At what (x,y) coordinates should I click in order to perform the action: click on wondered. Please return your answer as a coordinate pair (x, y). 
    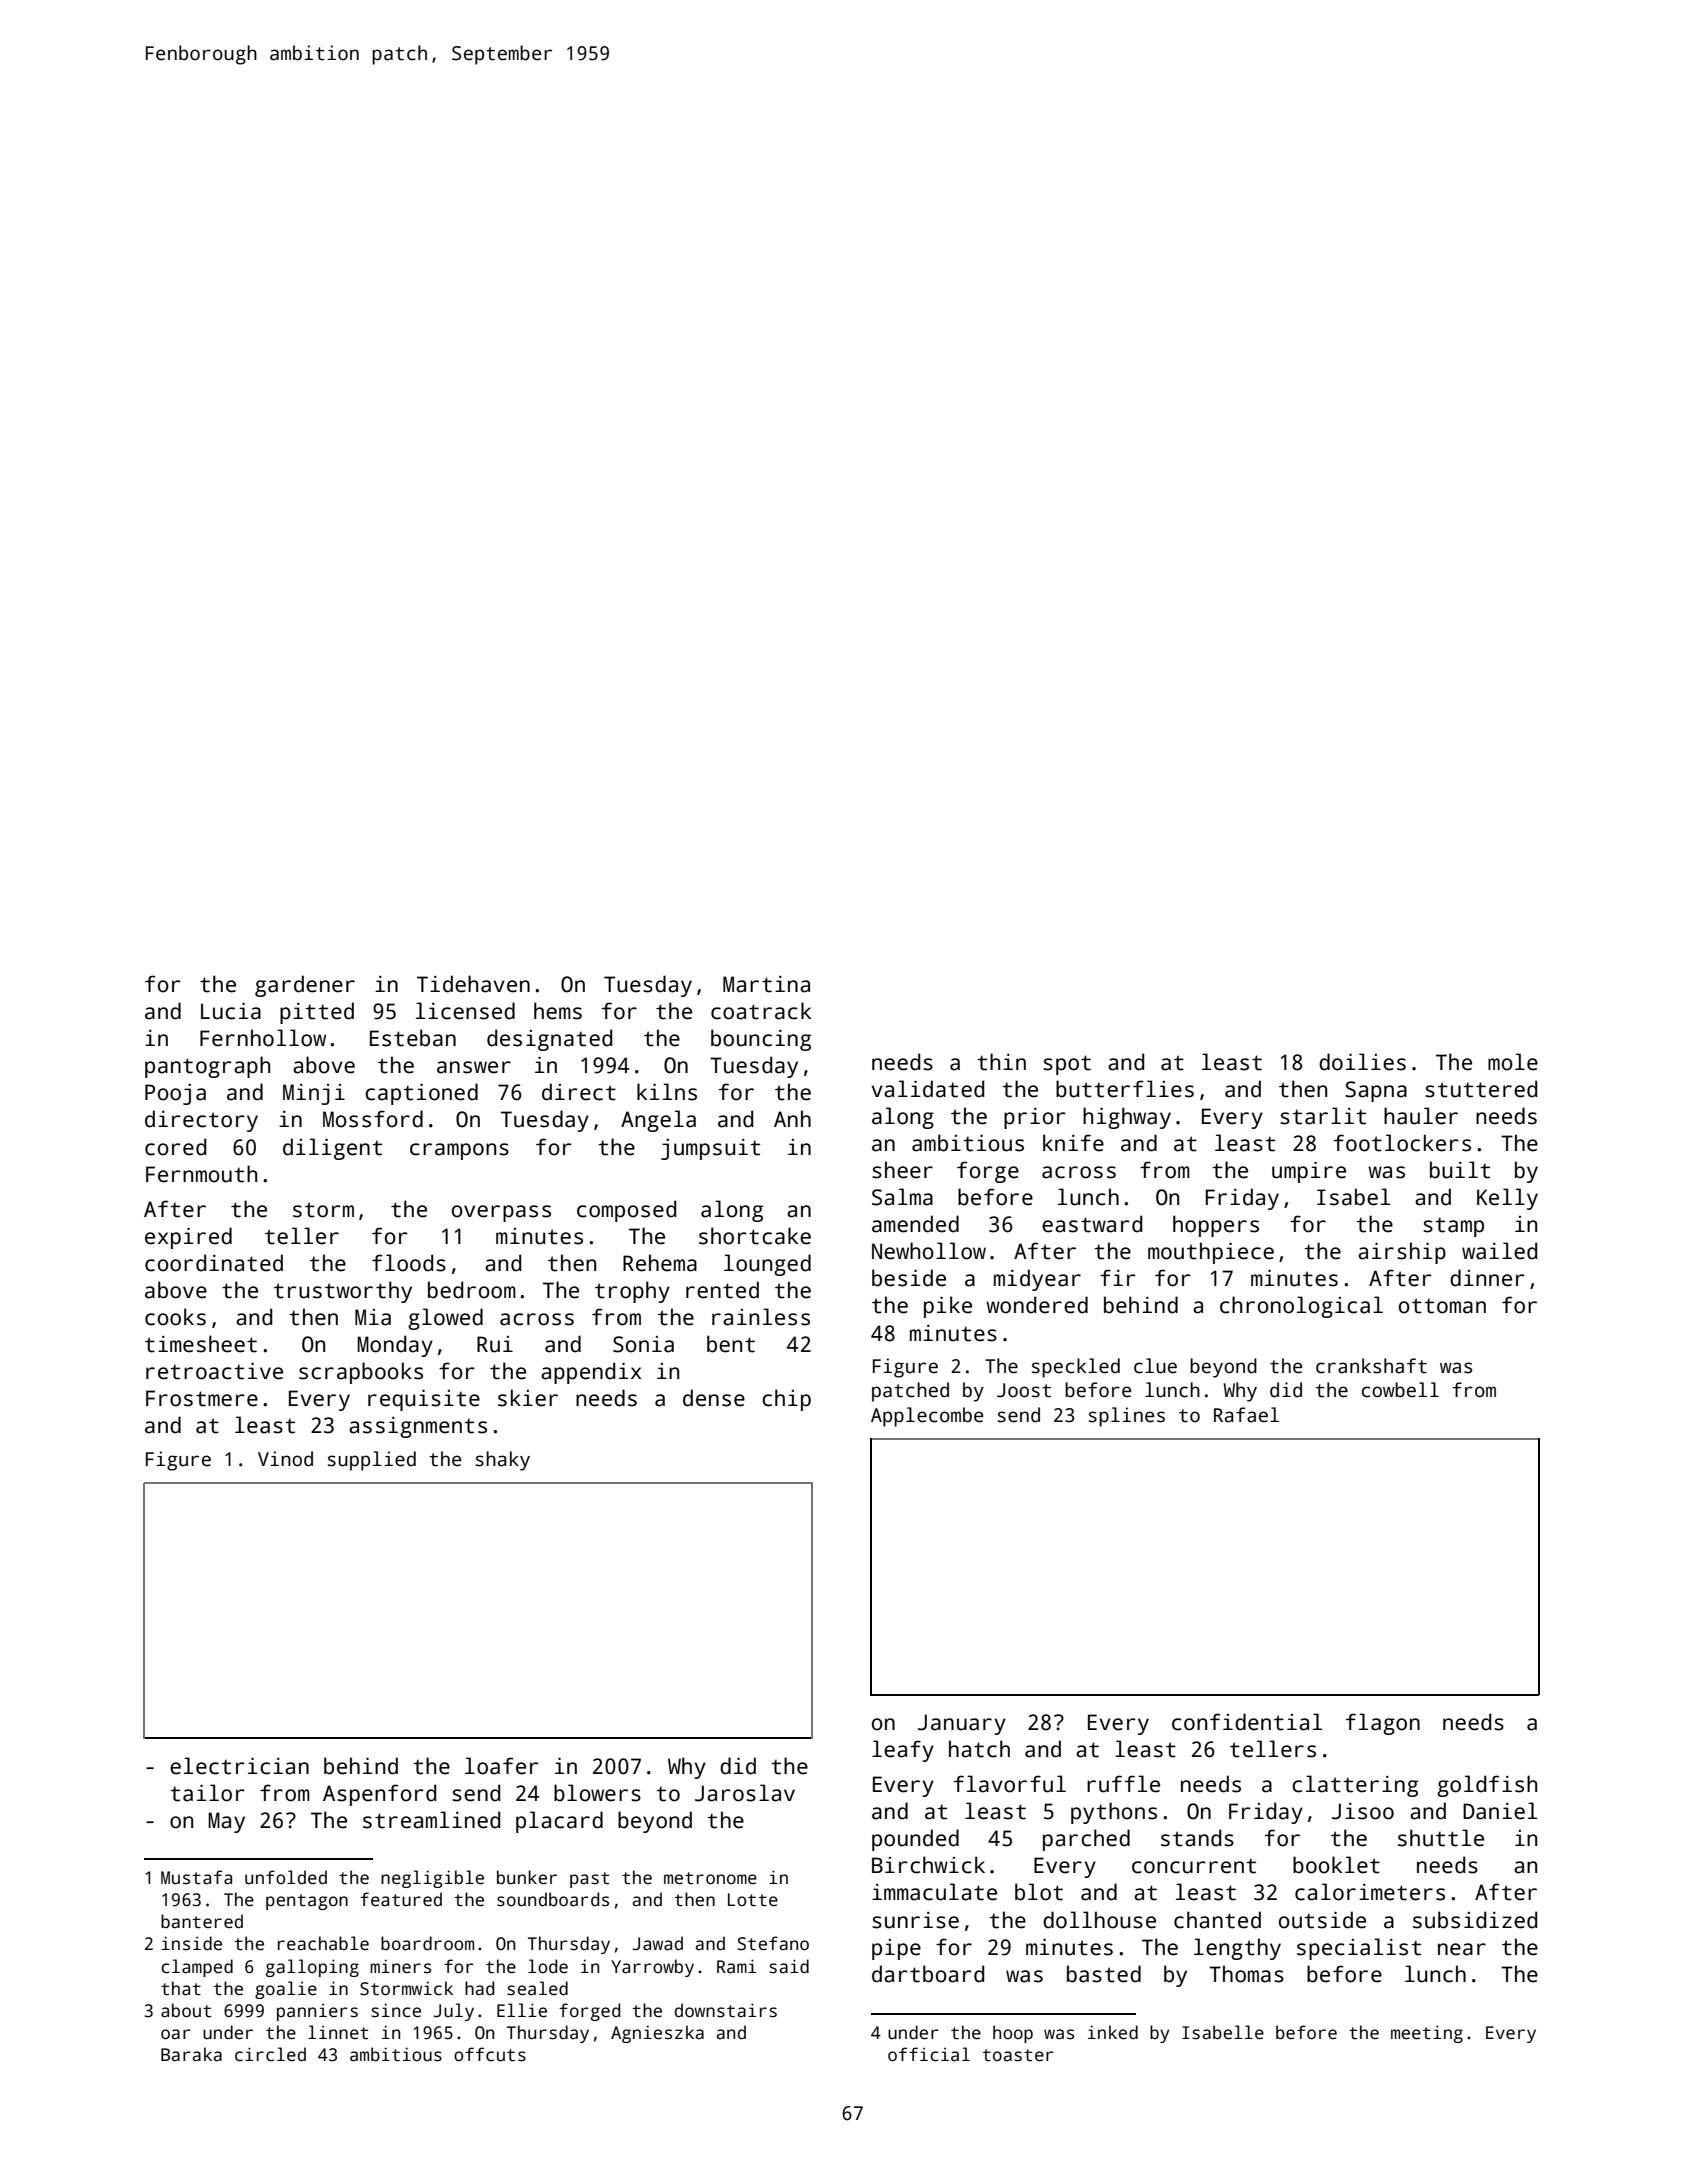
    Looking at the image, I should click on (1037, 1305).
